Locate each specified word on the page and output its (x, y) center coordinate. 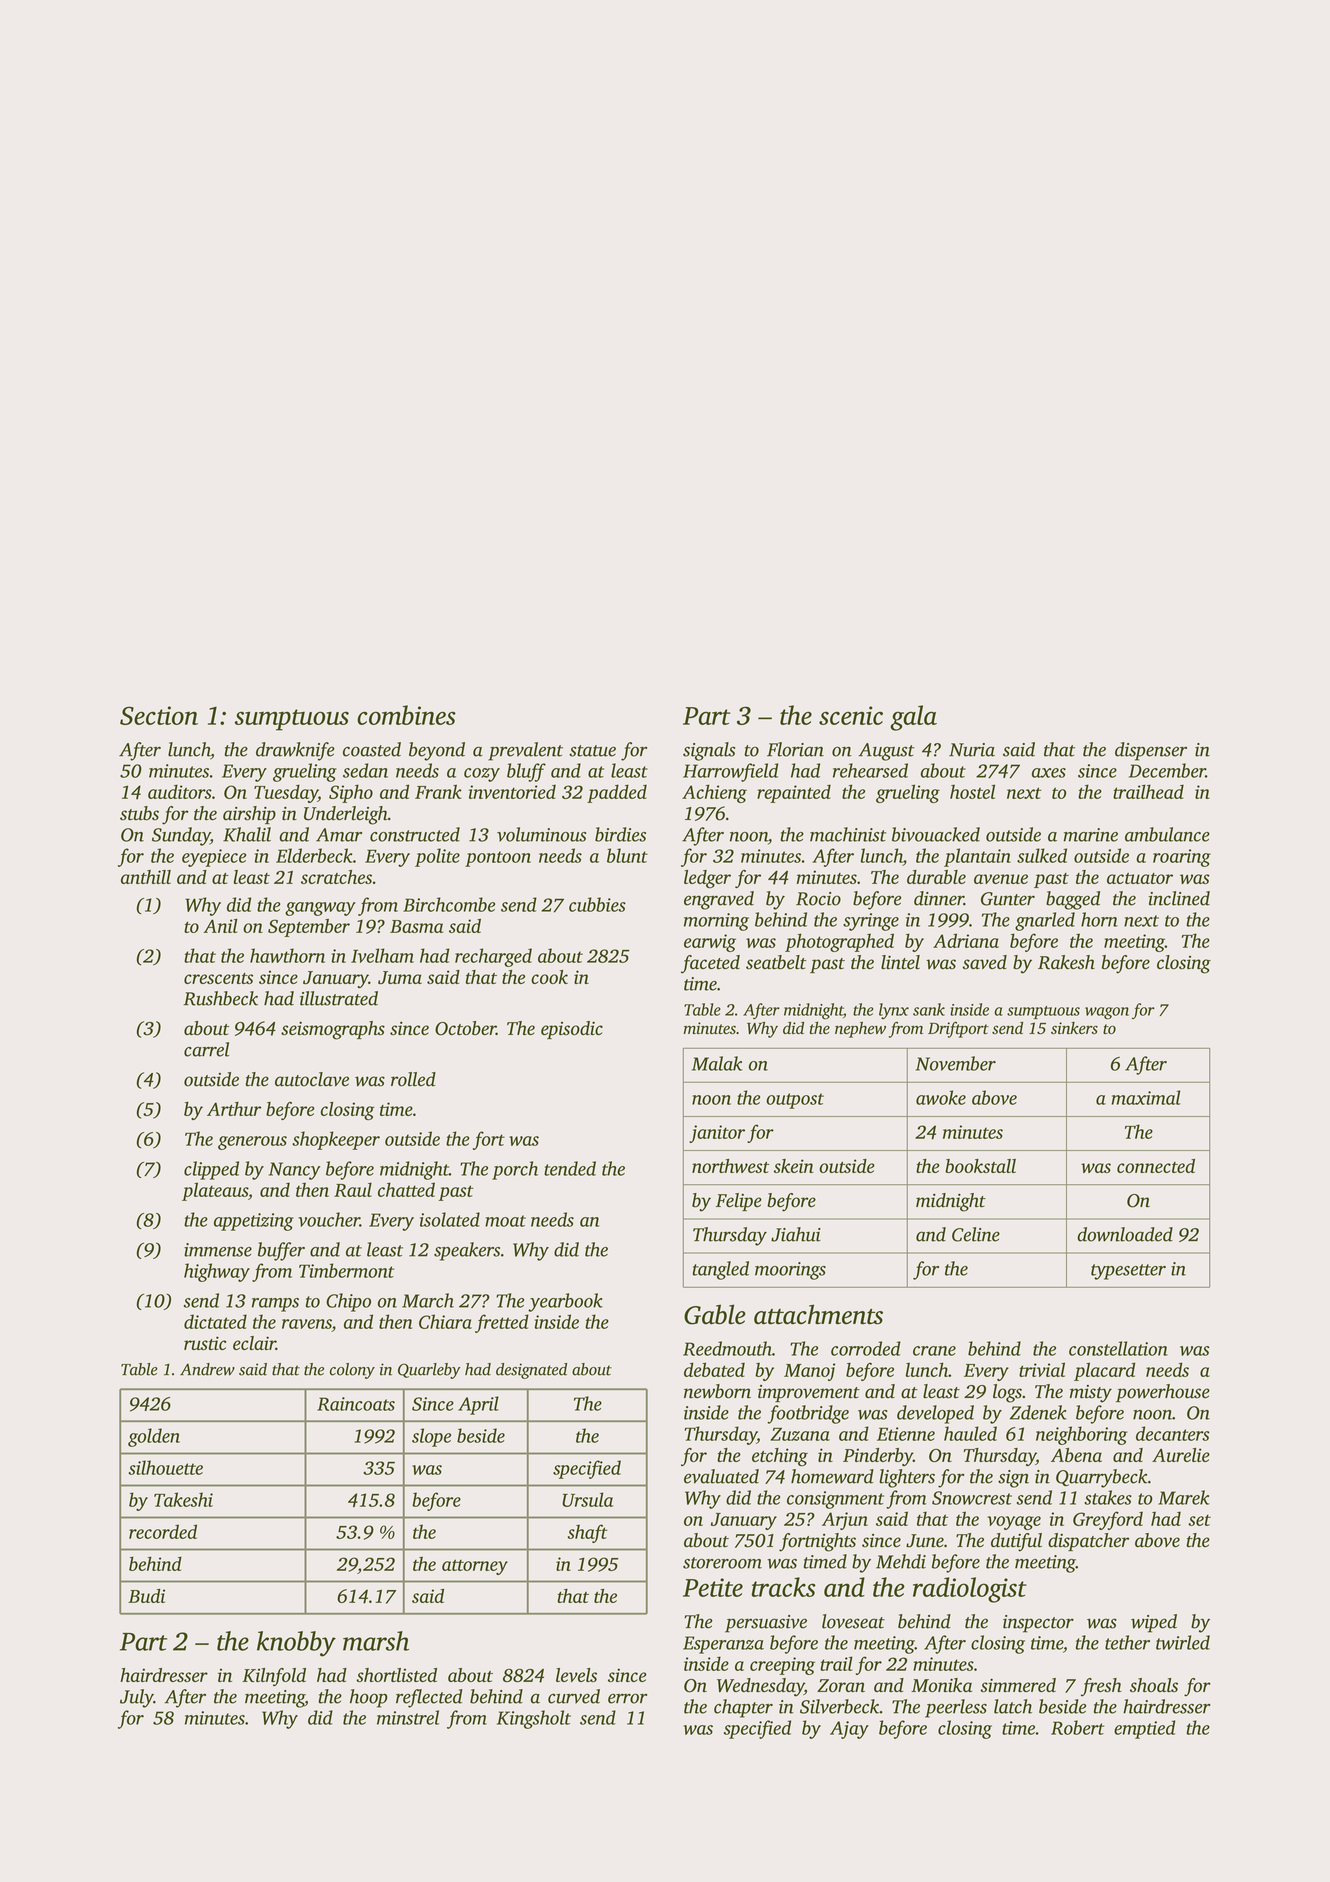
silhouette (166, 1467)
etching (780, 1457)
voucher (329, 1219)
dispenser (1151, 751)
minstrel (408, 1717)
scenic (851, 715)
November (956, 1063)
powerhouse (1163, 1393)
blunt (627, 855)
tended (570, 1168)
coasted (372, 749)
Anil (220, 926)
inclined (1179, 898)
